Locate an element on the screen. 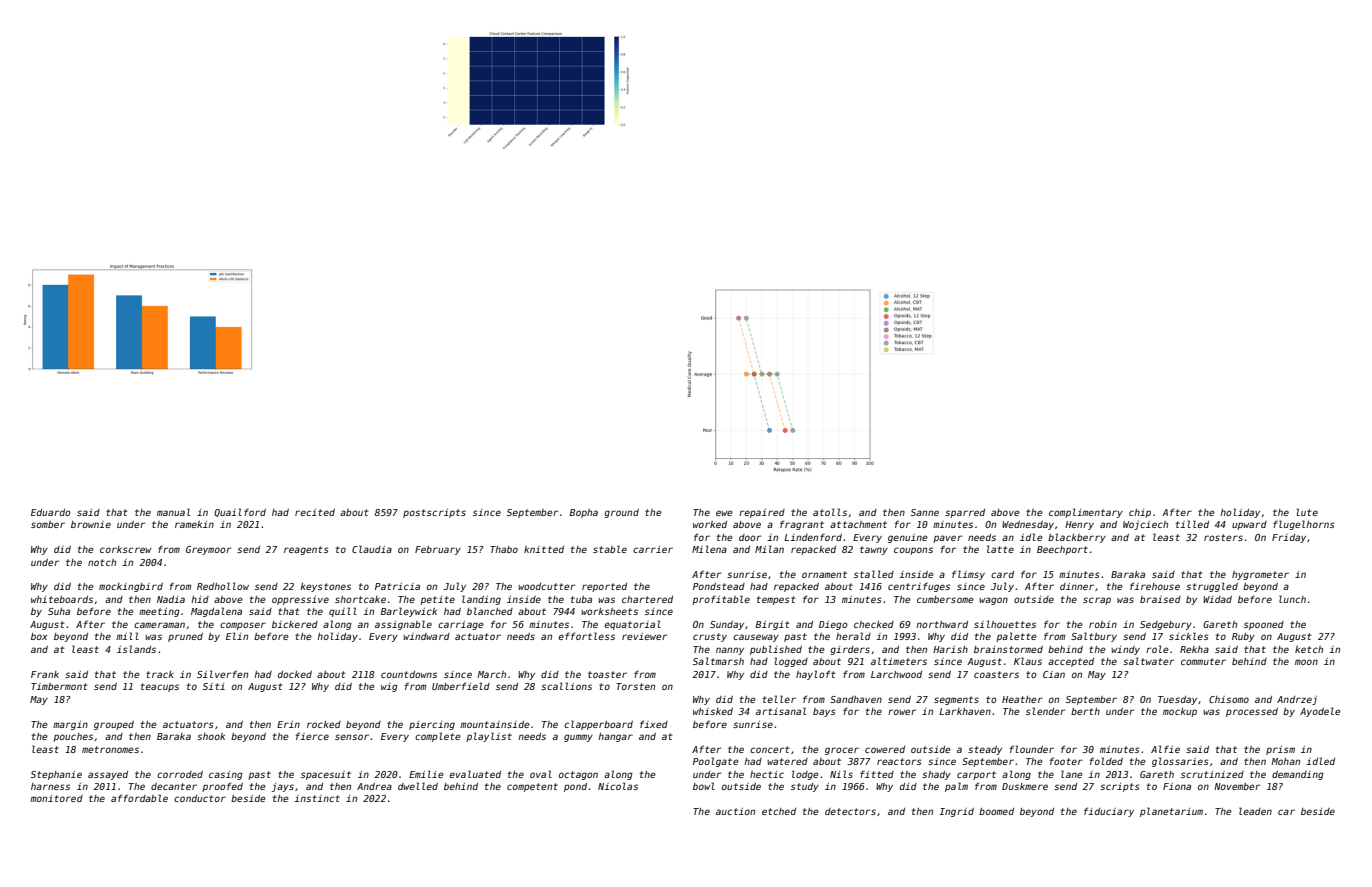  checked is located at coordinates (874, 624).
